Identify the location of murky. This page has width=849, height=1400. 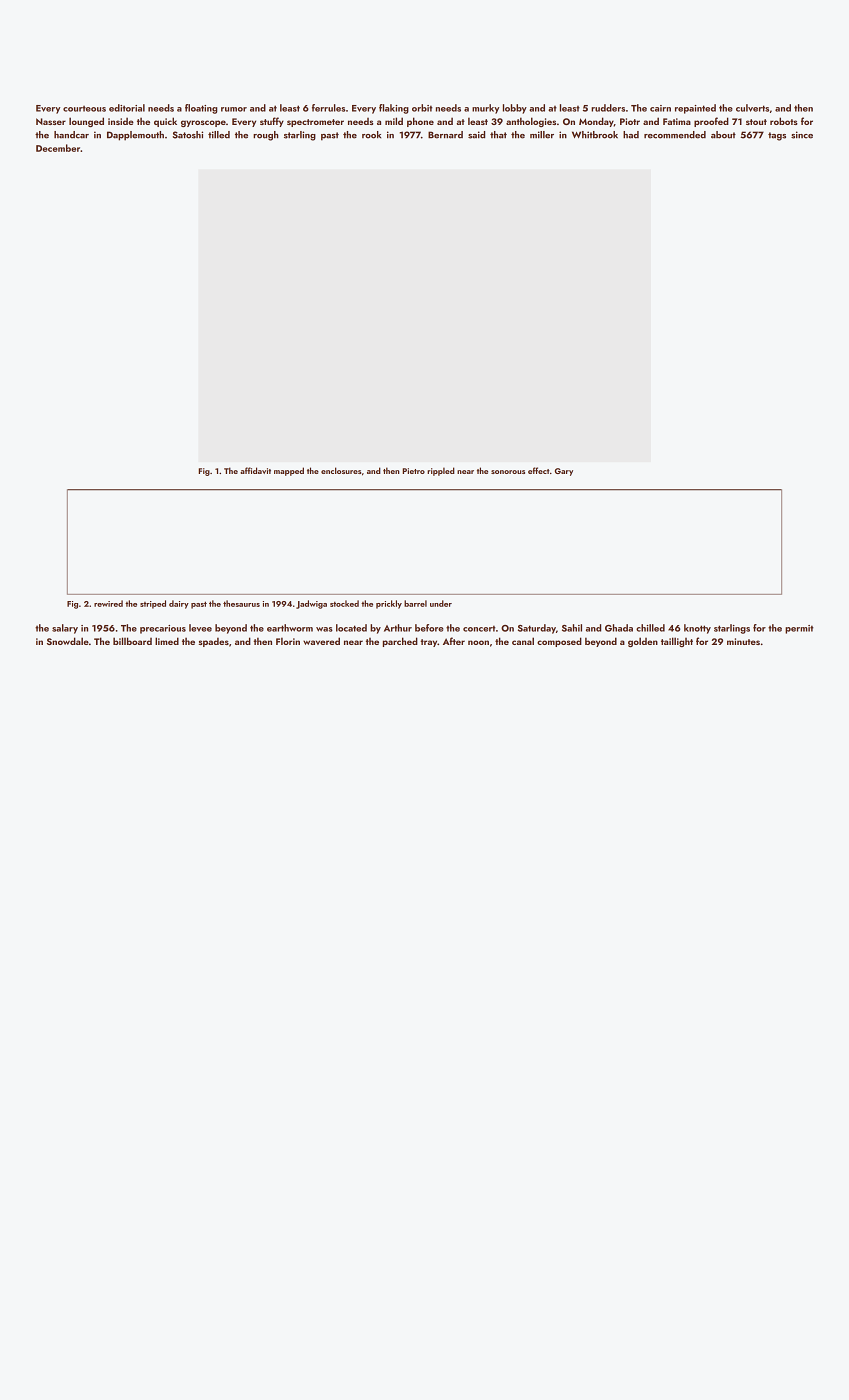
(485, 109).
